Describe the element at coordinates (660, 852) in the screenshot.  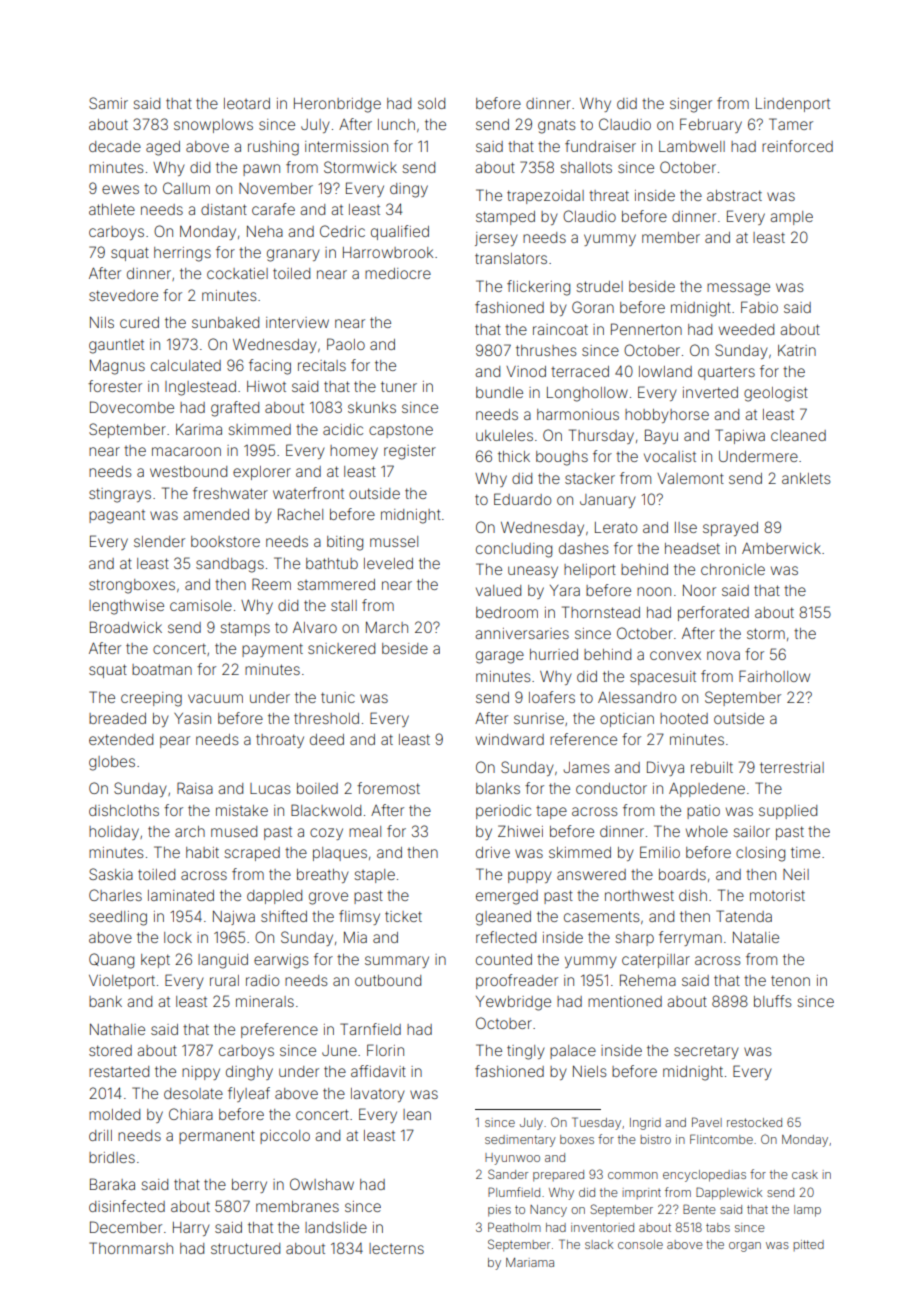
I see `Emilio` at that location.
